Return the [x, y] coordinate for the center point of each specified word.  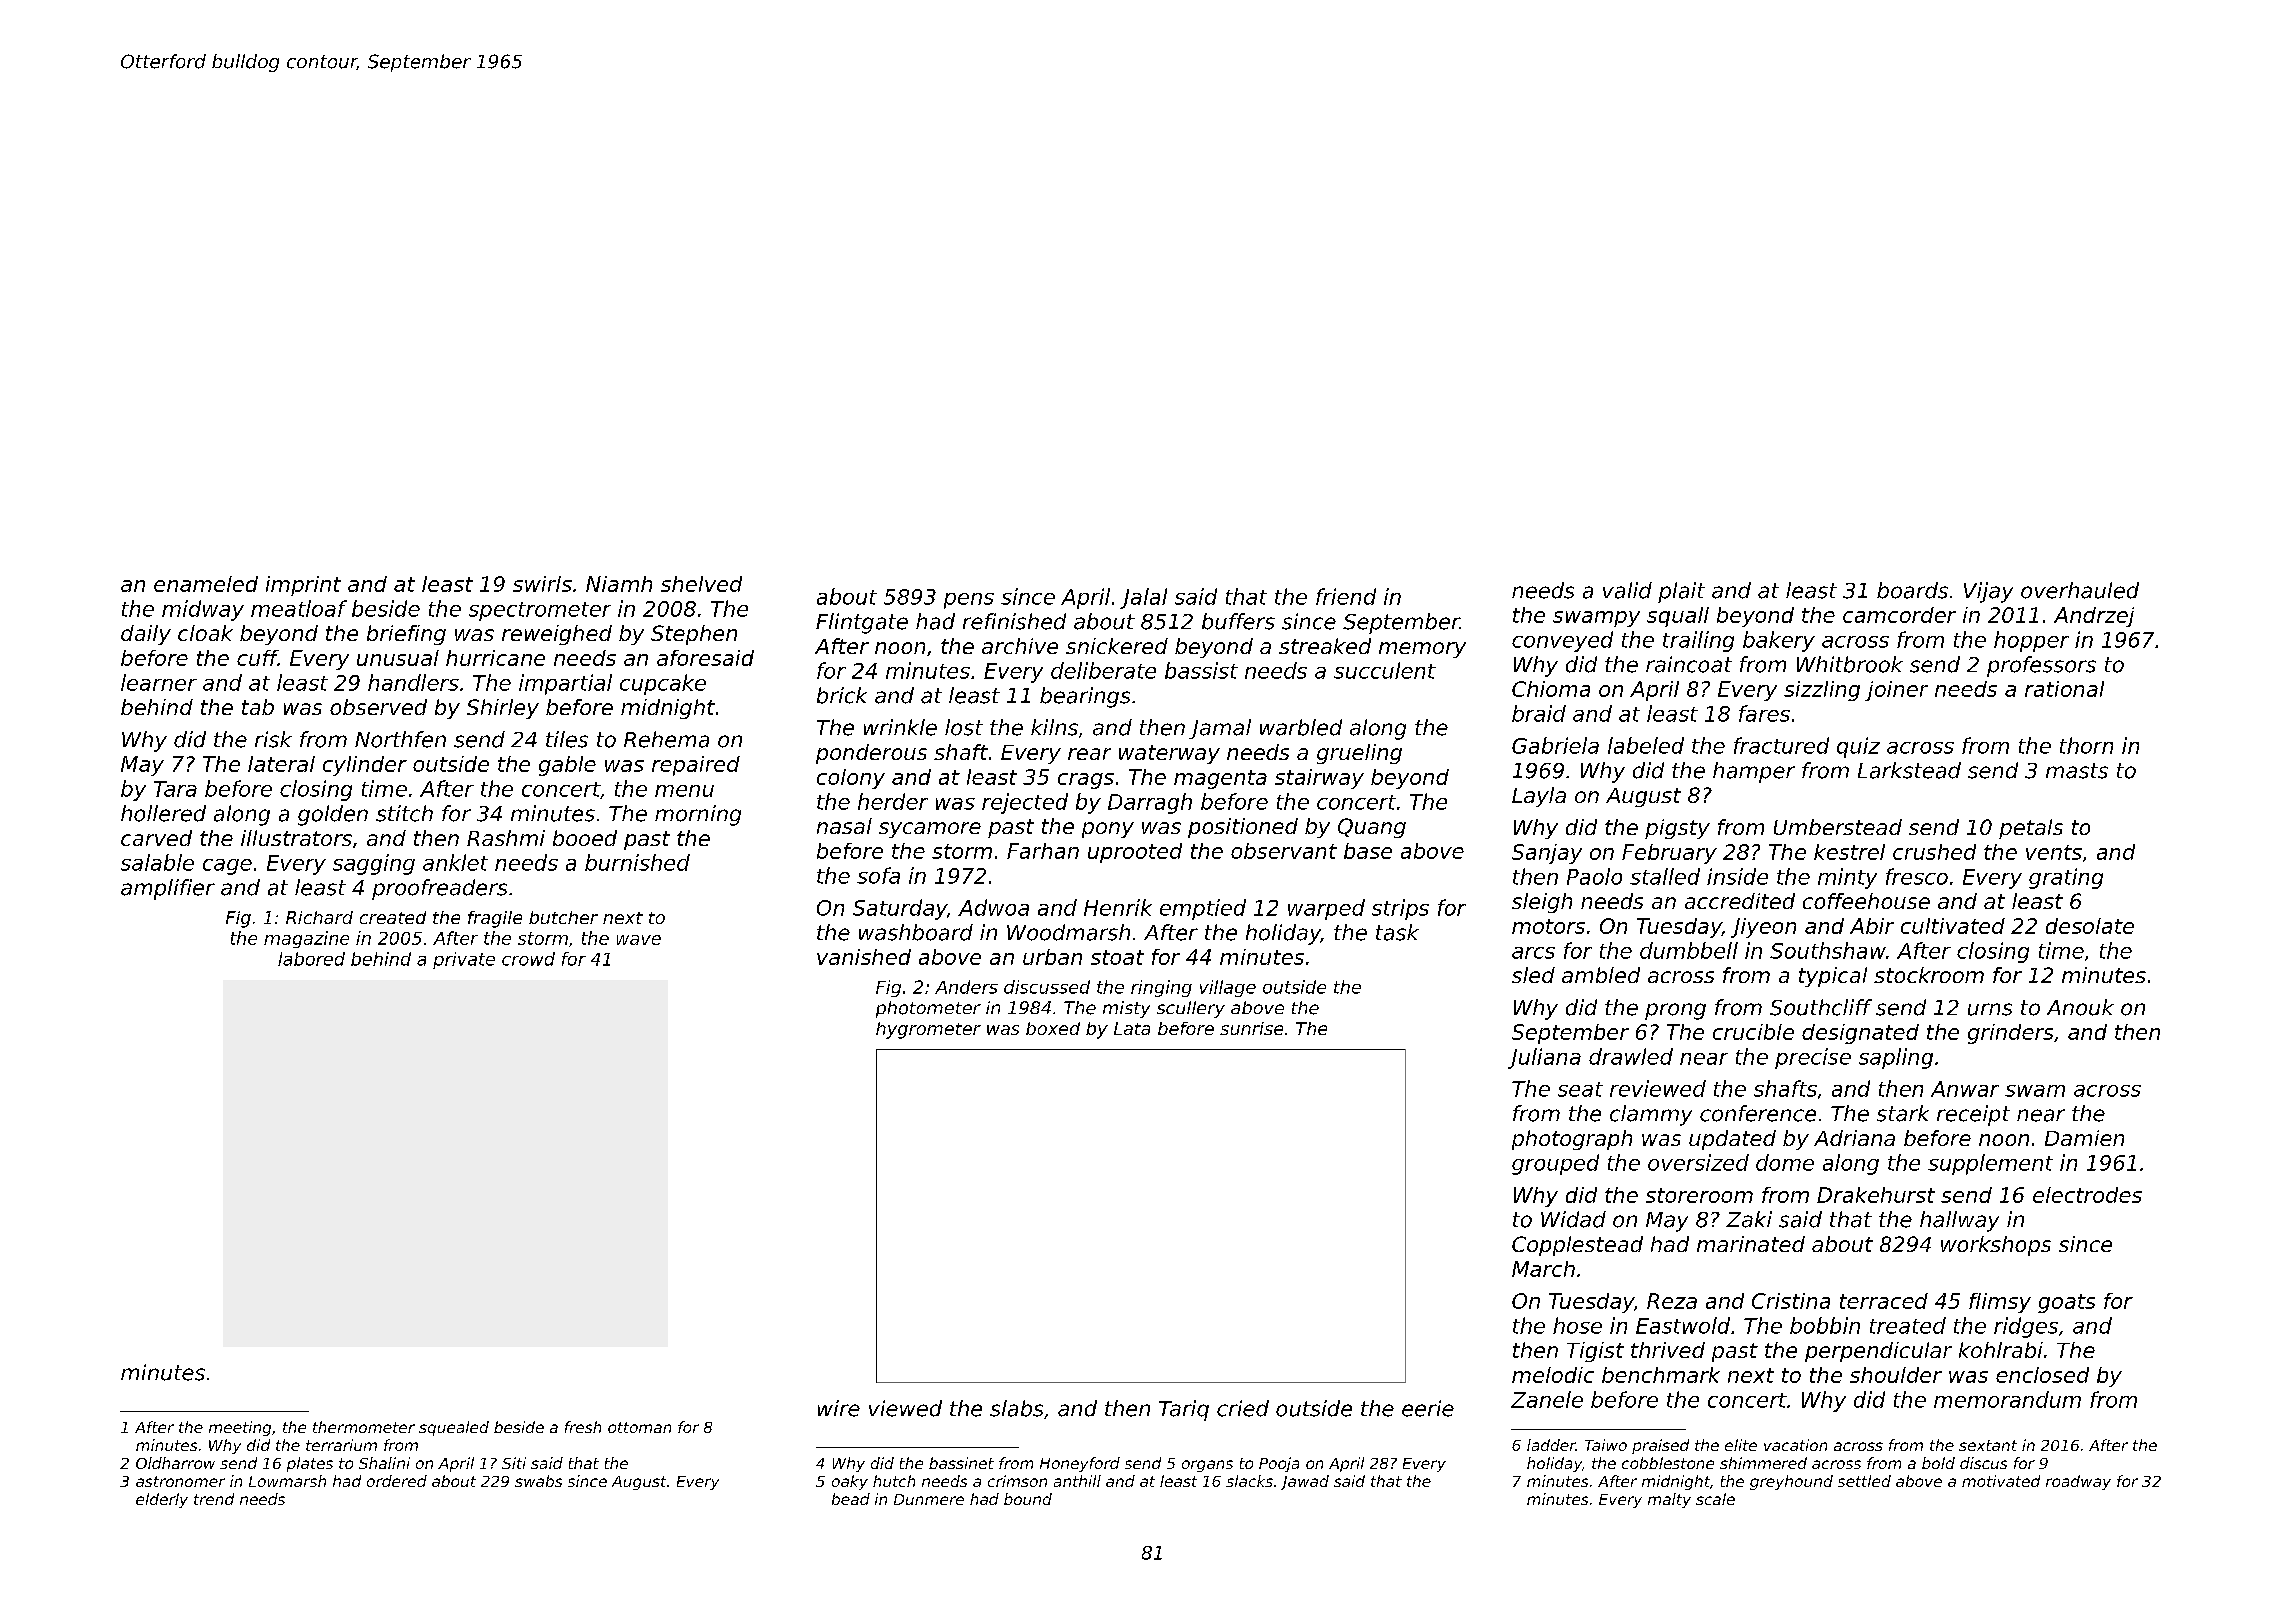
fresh [583, 1427]
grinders [2010, 1034]
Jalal [1143, 598]
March [1543, 1269]
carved [156, 838]
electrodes [2087, 1195]
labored [311, 959]
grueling [1359, 754]
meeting [240, 1428]
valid [1627, 590]
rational [2064, 689]
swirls [542, 584]
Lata [1132, 1028]
